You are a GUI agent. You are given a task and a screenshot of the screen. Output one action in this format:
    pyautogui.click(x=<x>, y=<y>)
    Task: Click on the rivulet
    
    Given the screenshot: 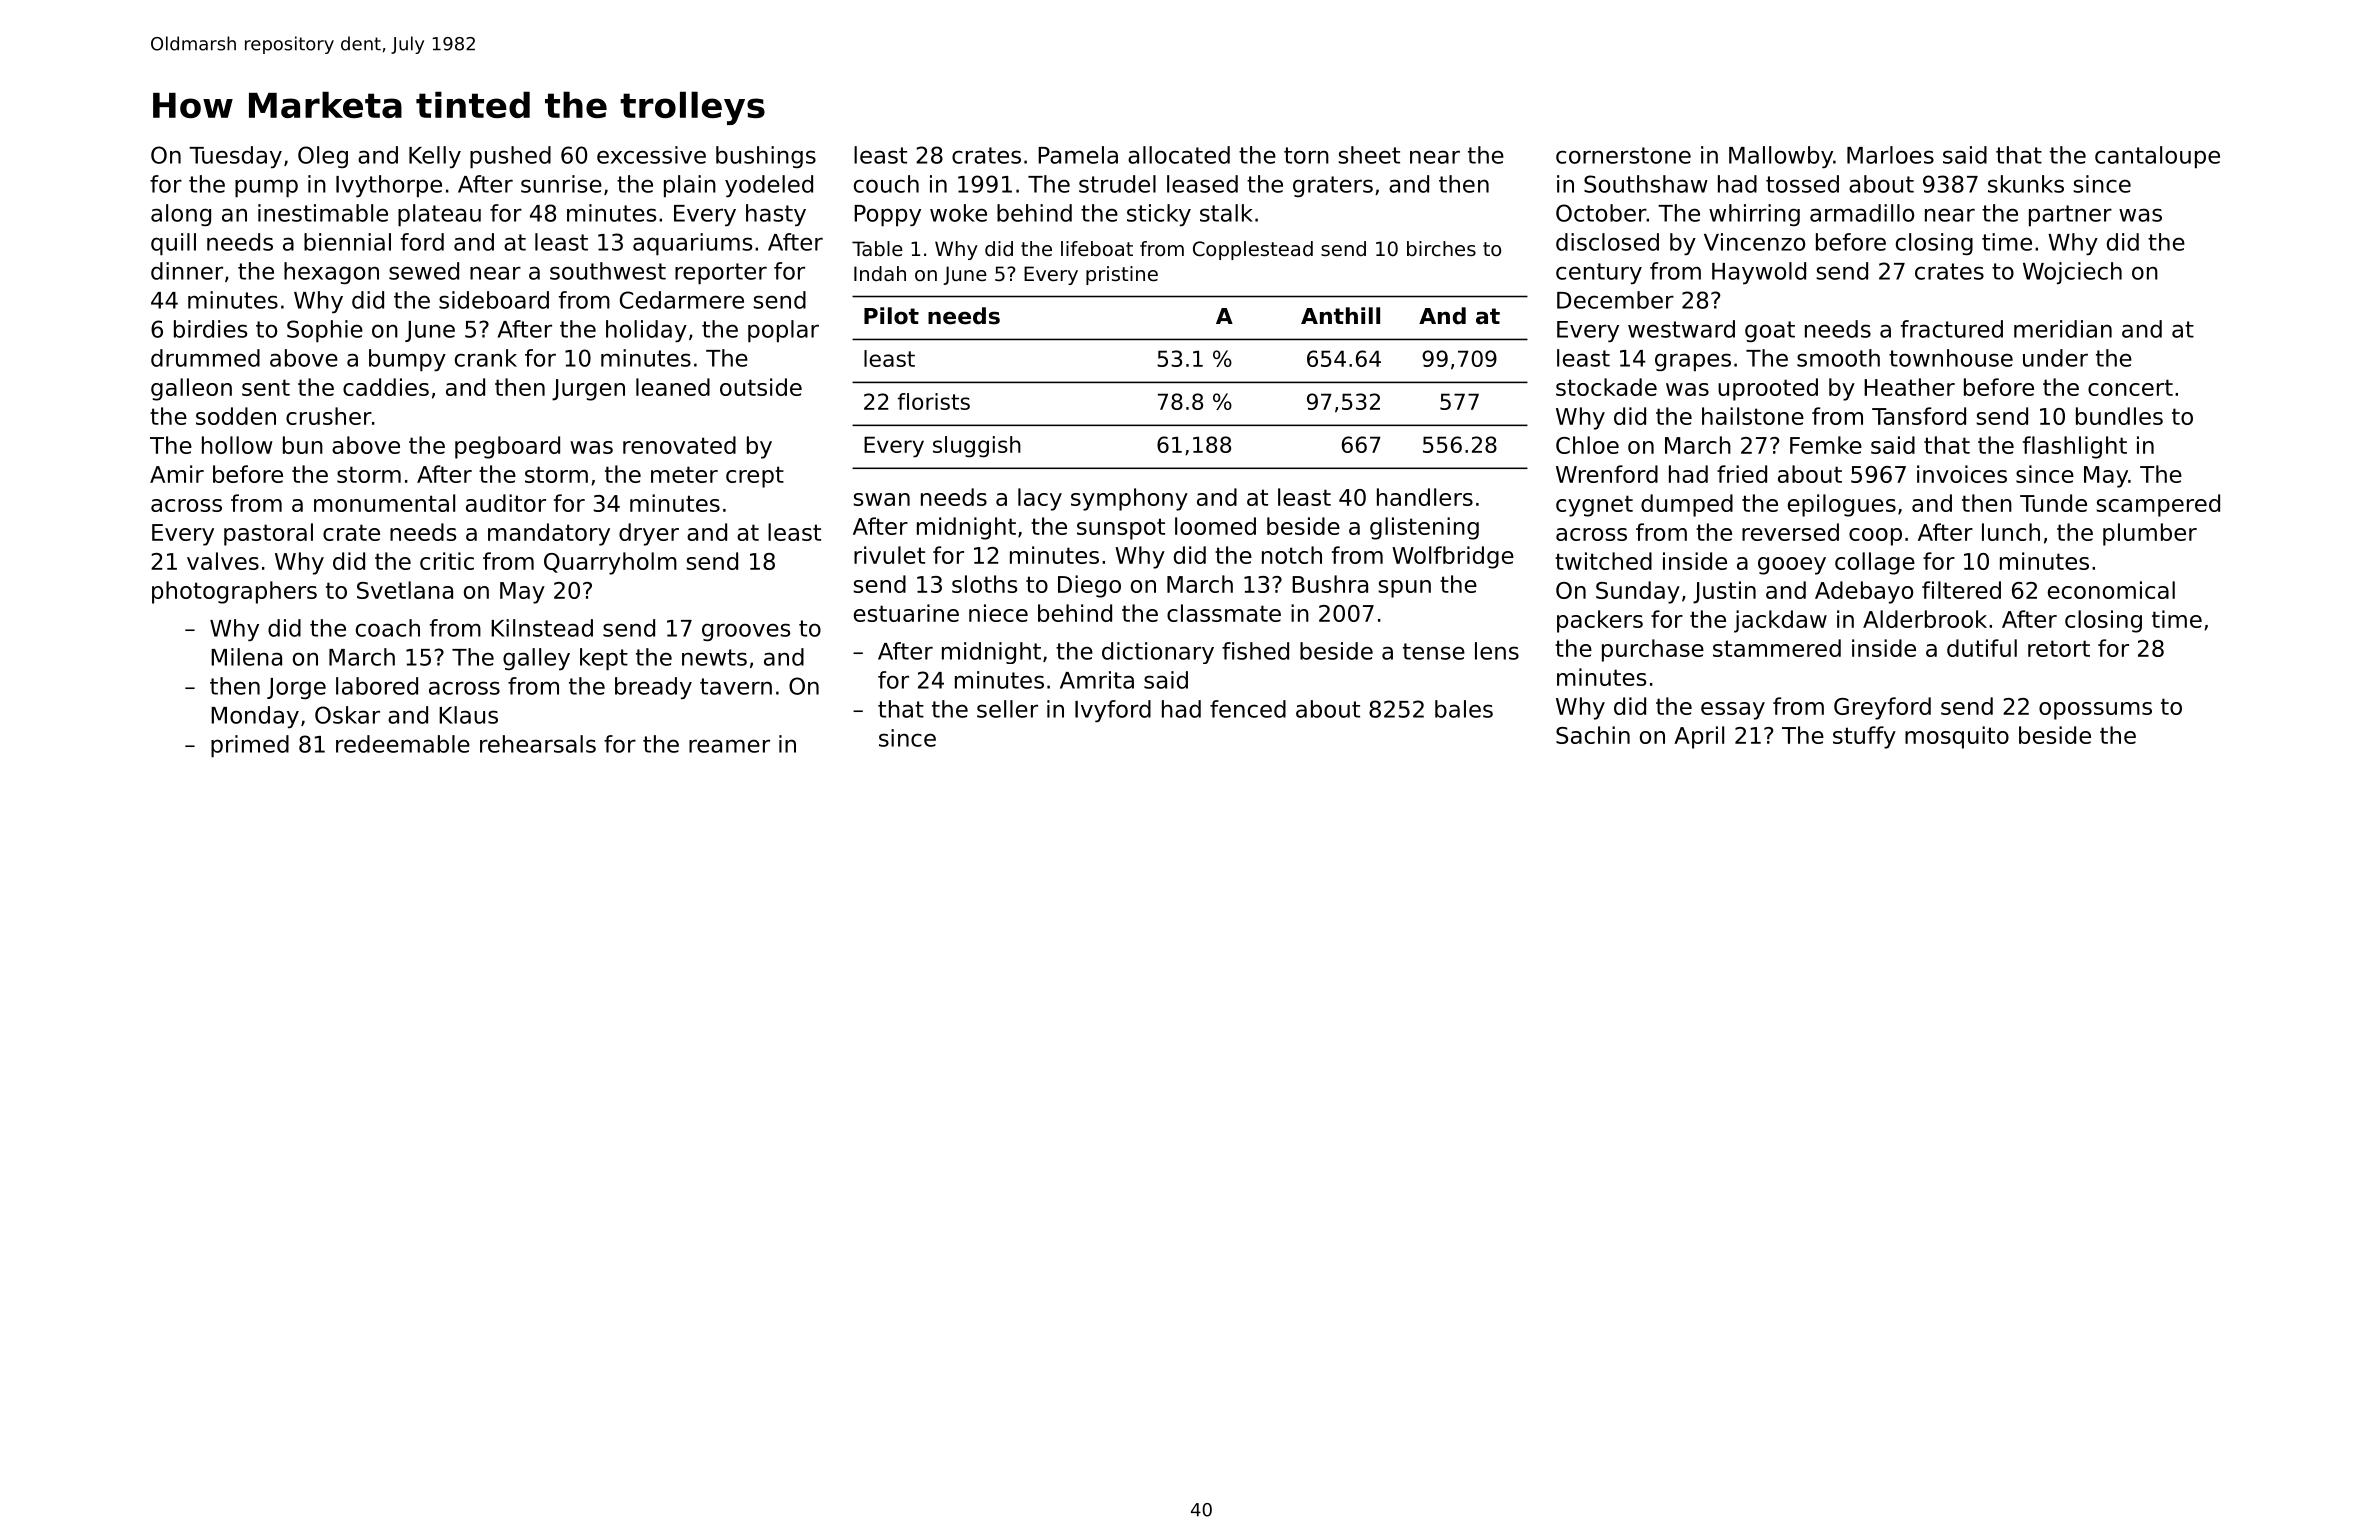 What is the action you would take?
    pyautogui.click(x=889, y=555)
